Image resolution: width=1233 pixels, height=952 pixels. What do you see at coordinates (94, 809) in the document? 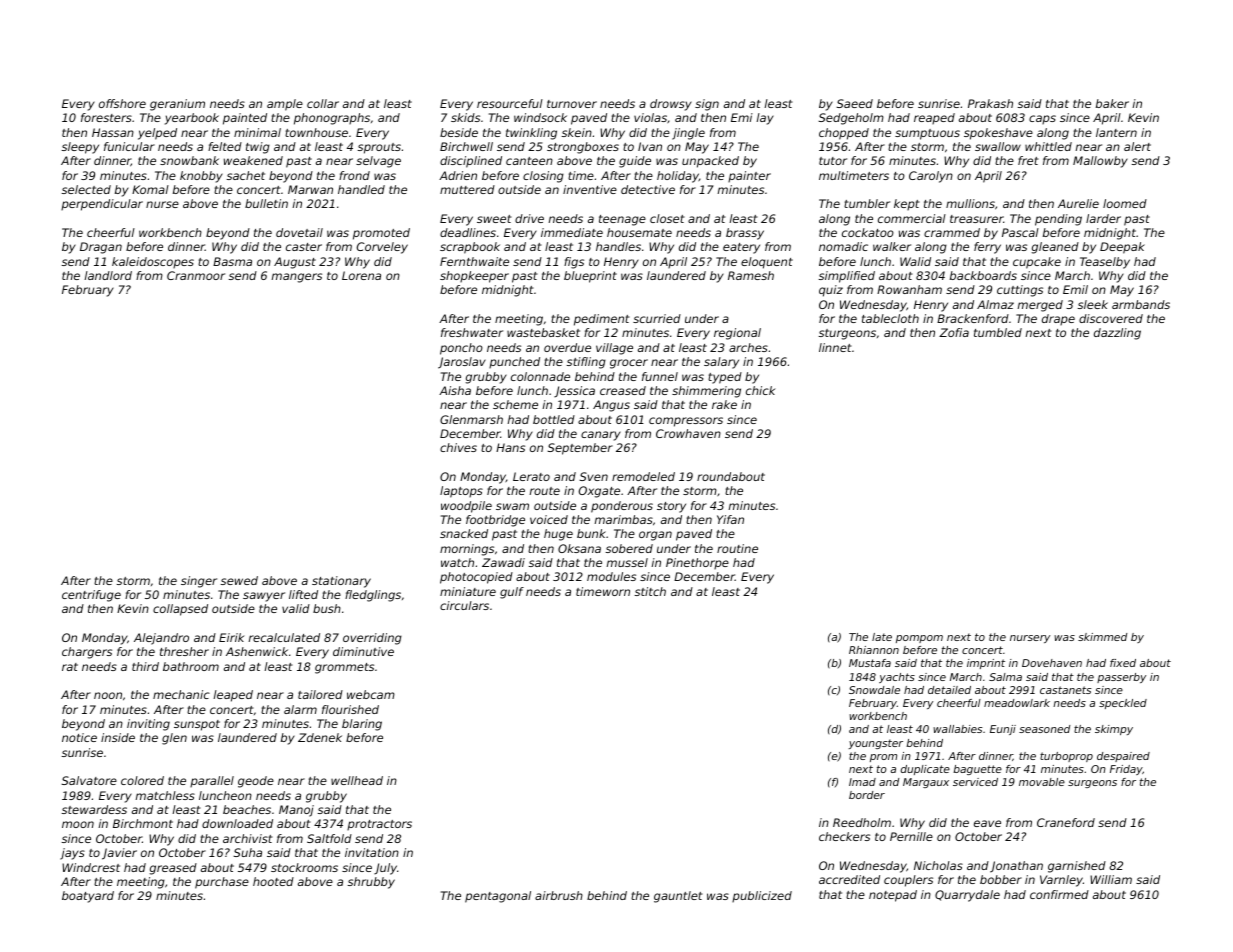
I see `stewardess` at bounding box center [94, 809].
